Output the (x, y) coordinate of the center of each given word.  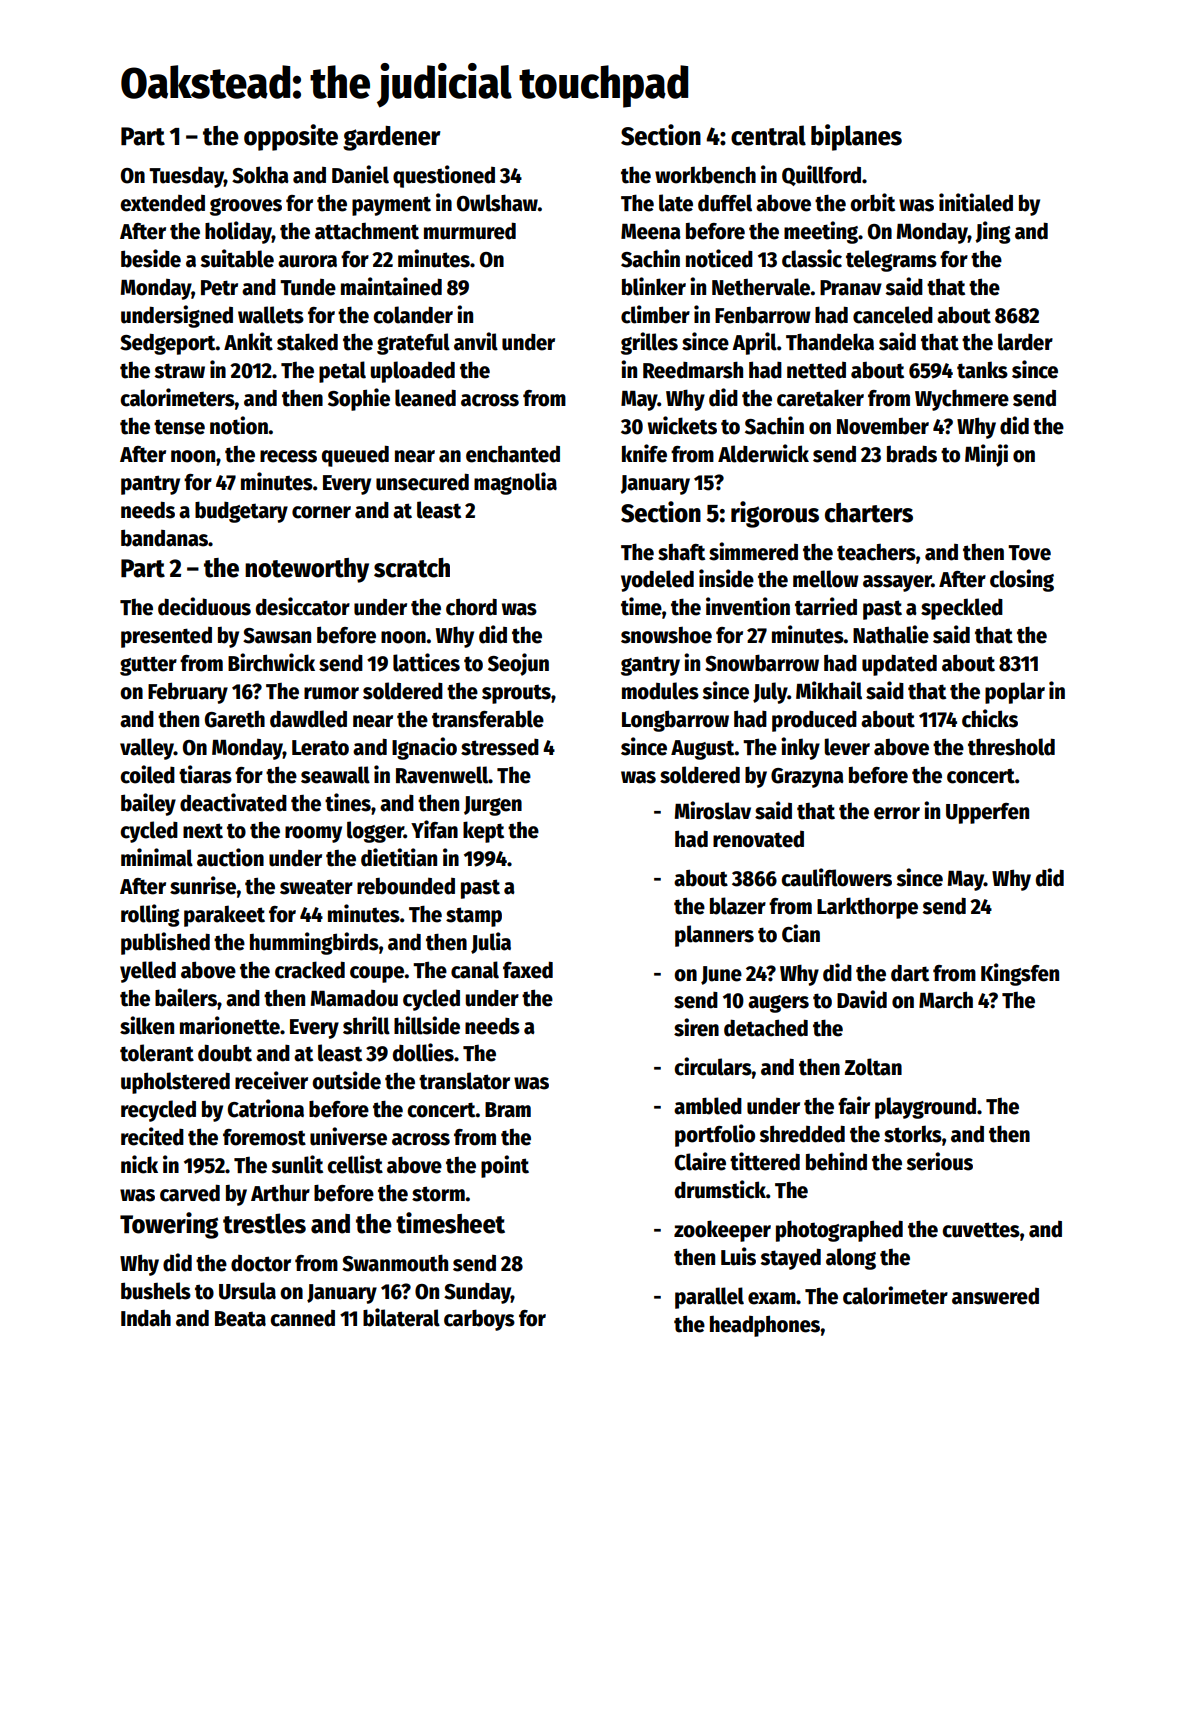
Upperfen (987, 813)
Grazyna (807, 778)
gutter (148, 666)
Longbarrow (675, 721)
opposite (291, 137)
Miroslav (713, 810)
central (768, 135)
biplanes (856, 137)
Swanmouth (395, 1263)
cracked (310, 970)
